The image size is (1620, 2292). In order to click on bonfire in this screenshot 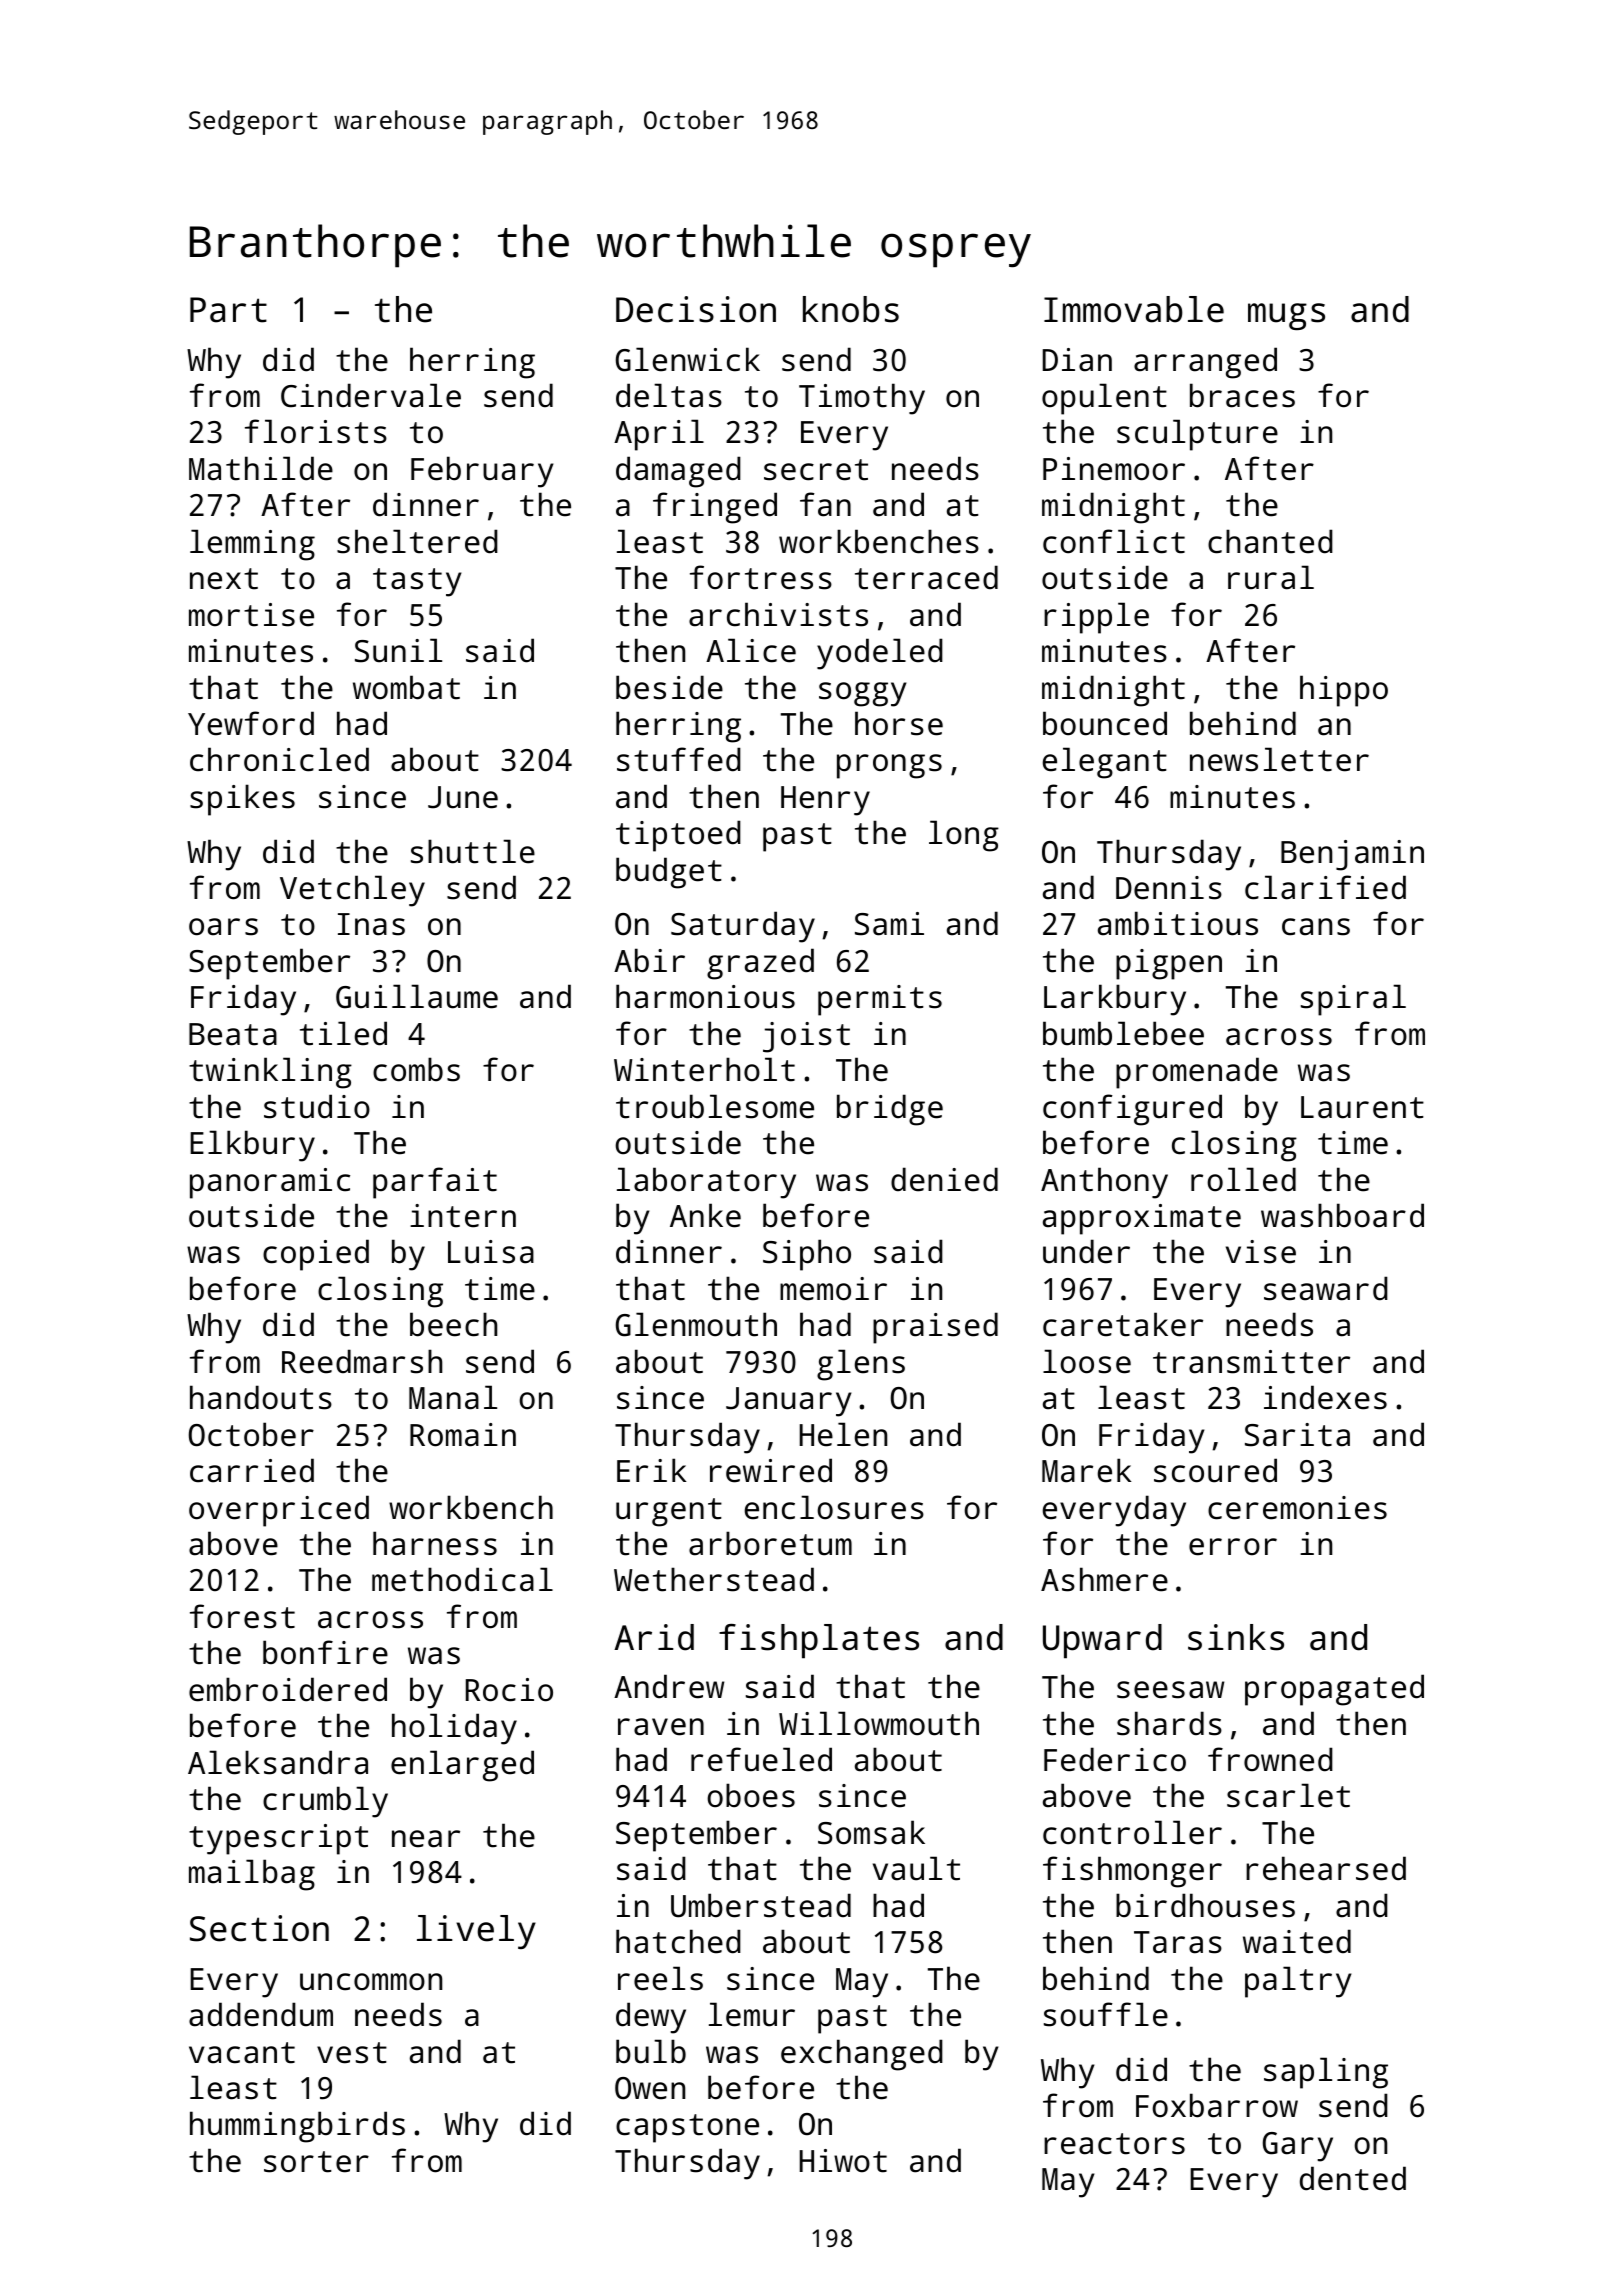, I will do `click(325, 1652)`.
